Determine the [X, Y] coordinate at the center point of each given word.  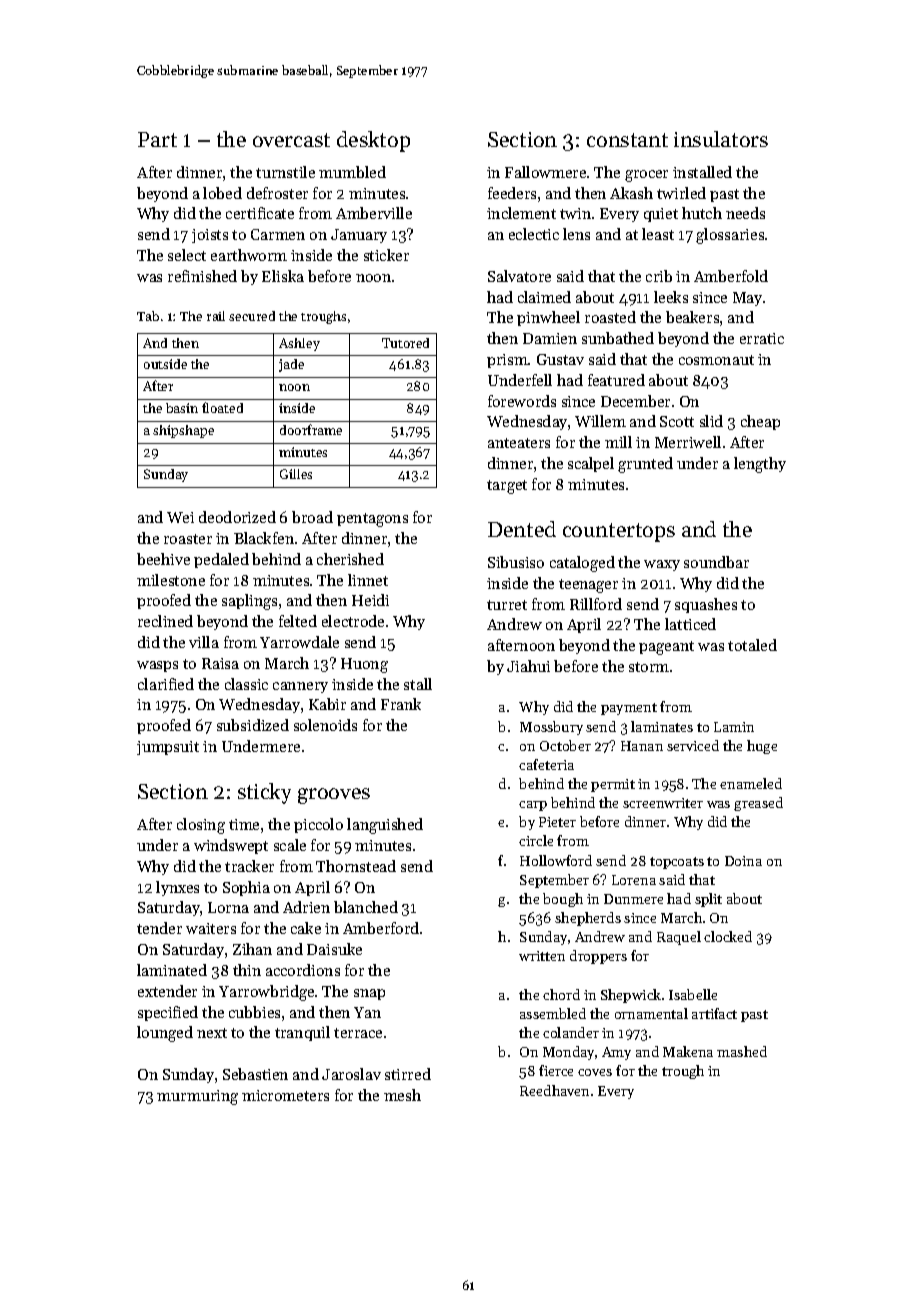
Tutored [405, 343]
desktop [373, 141]
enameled [751, 783]
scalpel [591, 464]
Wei [180, 517]
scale [290, 845]
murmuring [197, 1097]
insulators [721, 139]
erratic [762, 338]
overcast [291, 140]
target [507, 487]
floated [222, 407]
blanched [366, 907]
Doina [743, 861]
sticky [264, 793]
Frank [401, 704]
